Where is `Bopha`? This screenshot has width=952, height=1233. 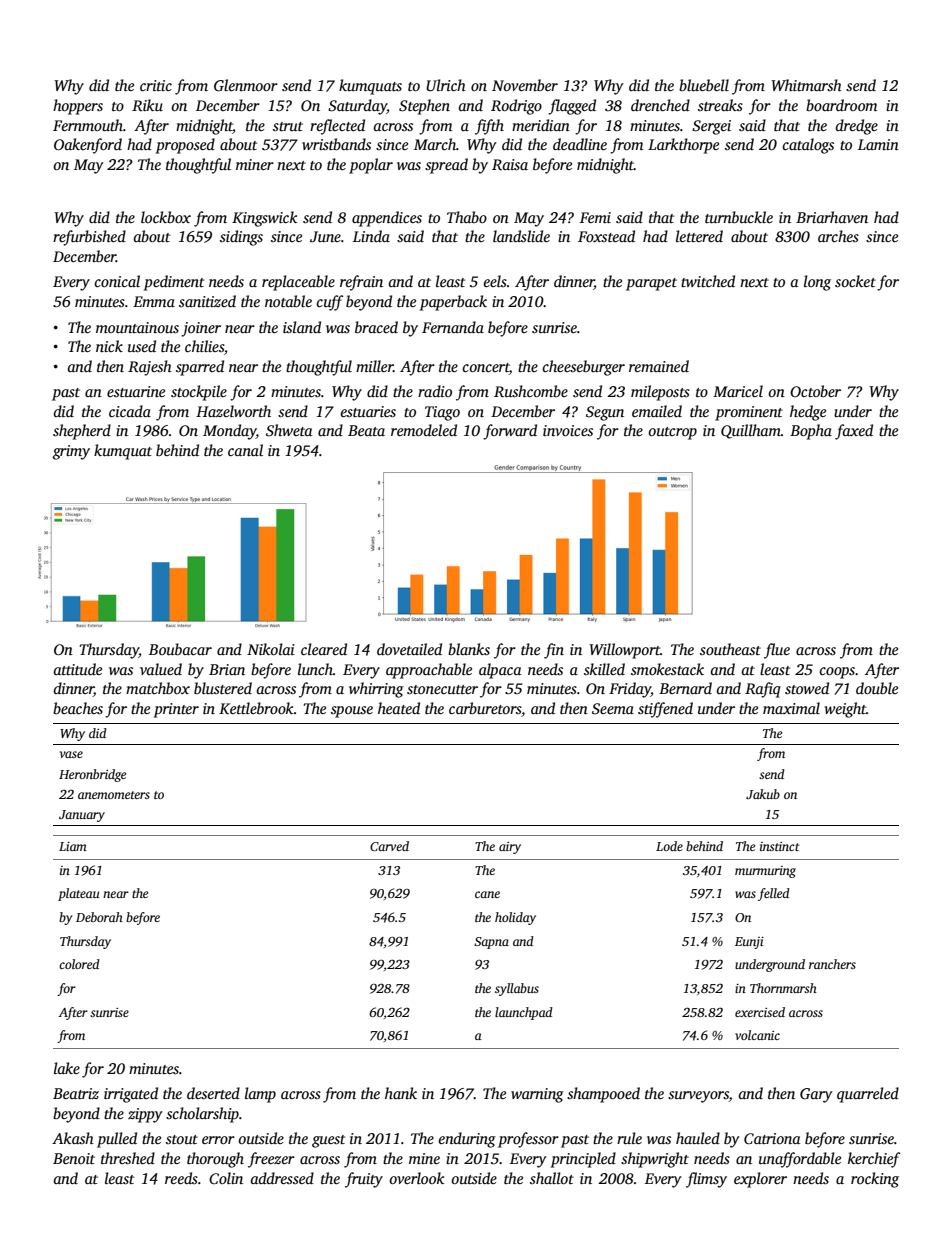
Bopha is located at coordinates (811, 432).
